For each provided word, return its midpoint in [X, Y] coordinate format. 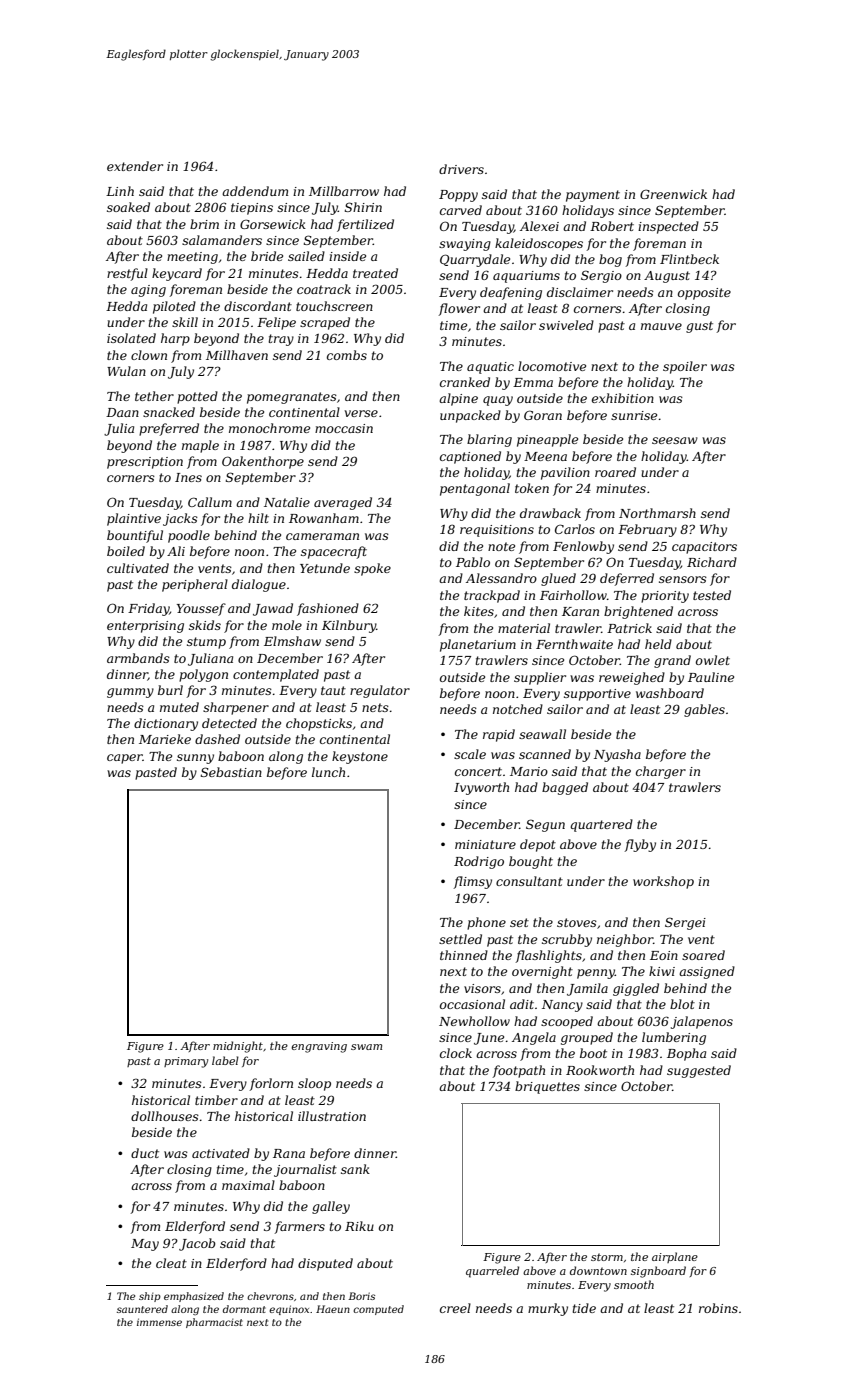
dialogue [259, 585]
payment [593, 196]
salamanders [222, 240]
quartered [601, 825]
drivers [461, 169]
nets [375, 707]
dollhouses [165, 1116]
